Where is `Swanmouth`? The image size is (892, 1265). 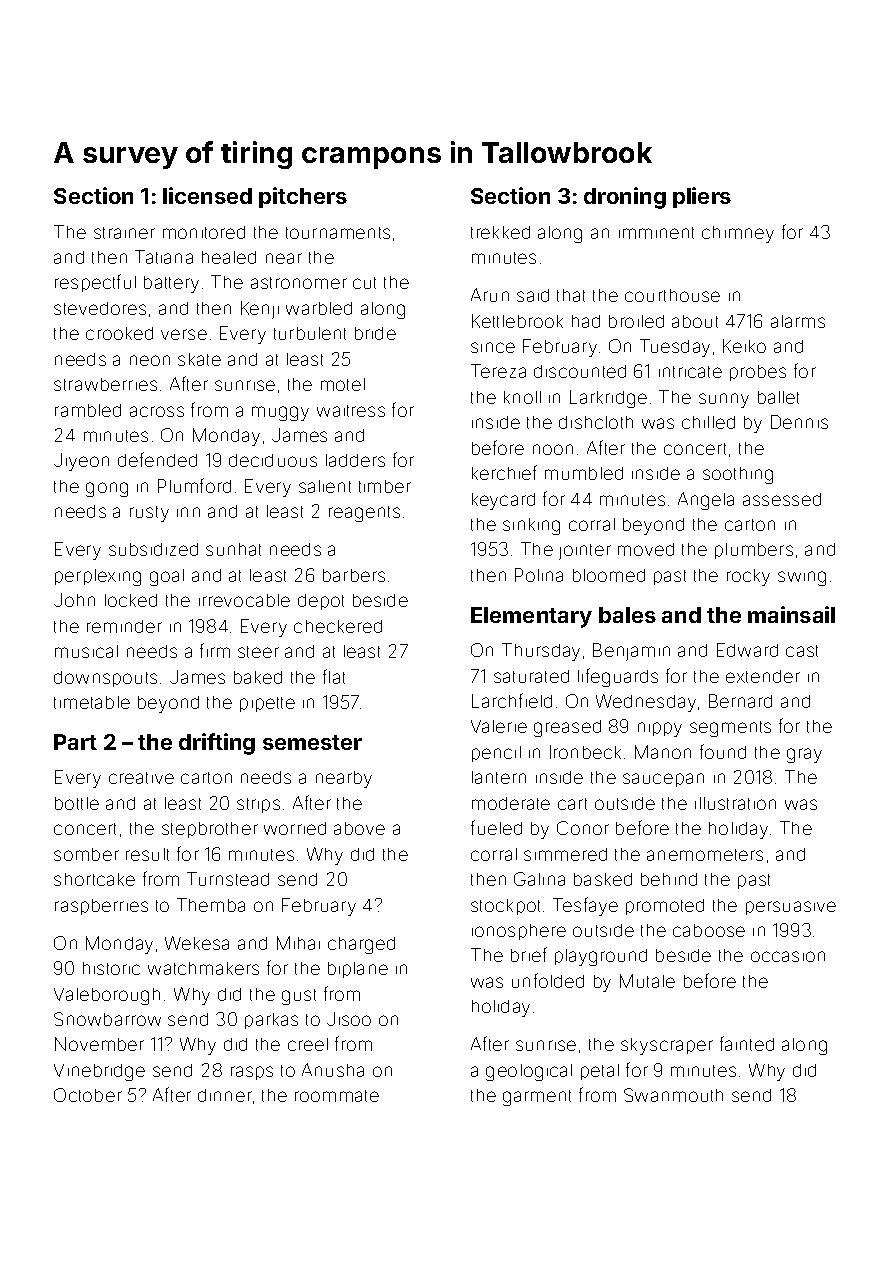
Swanmouth is located at coordinates (673, 1095).
